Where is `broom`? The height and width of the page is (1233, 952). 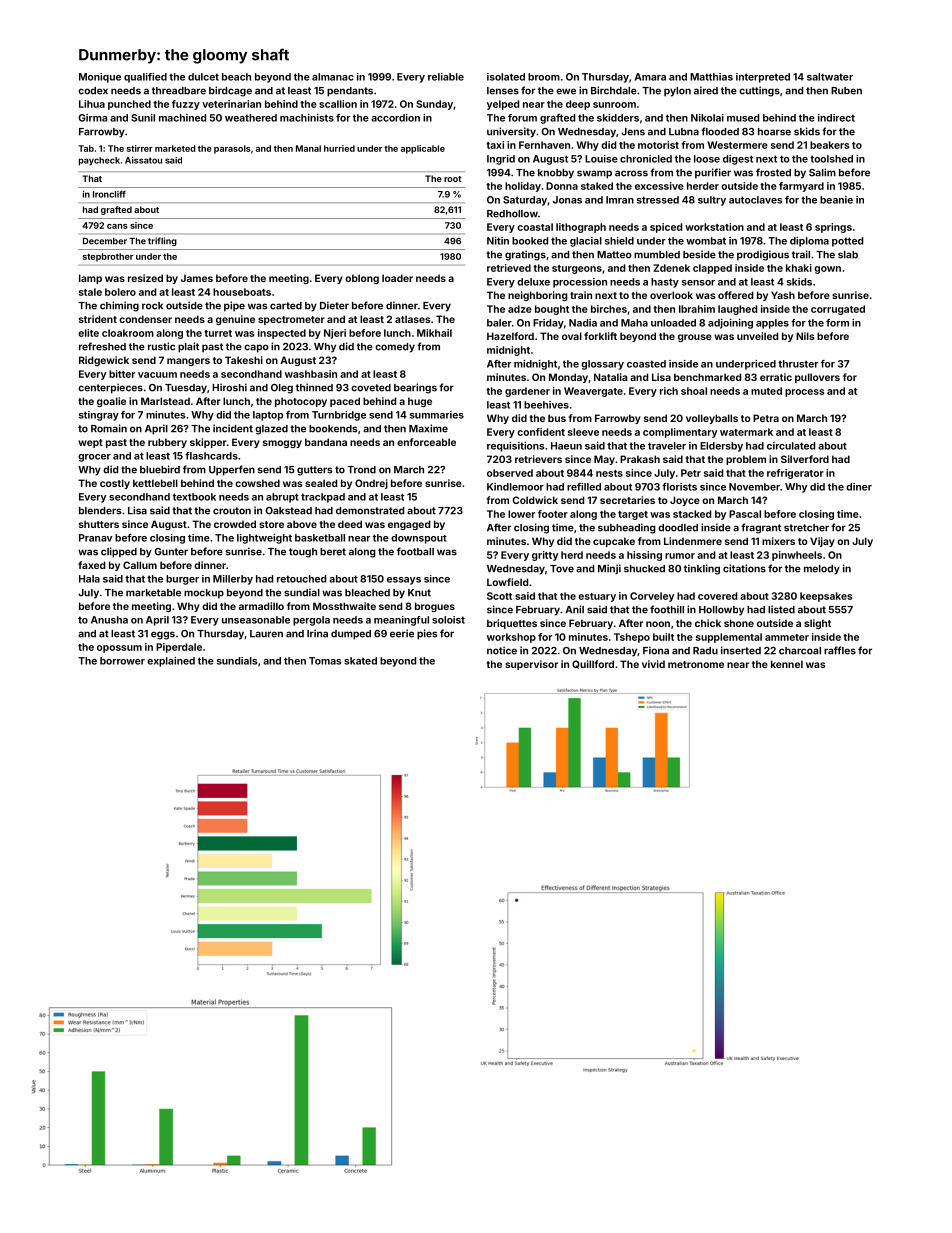 broom is located at coordinates (544, 77).
